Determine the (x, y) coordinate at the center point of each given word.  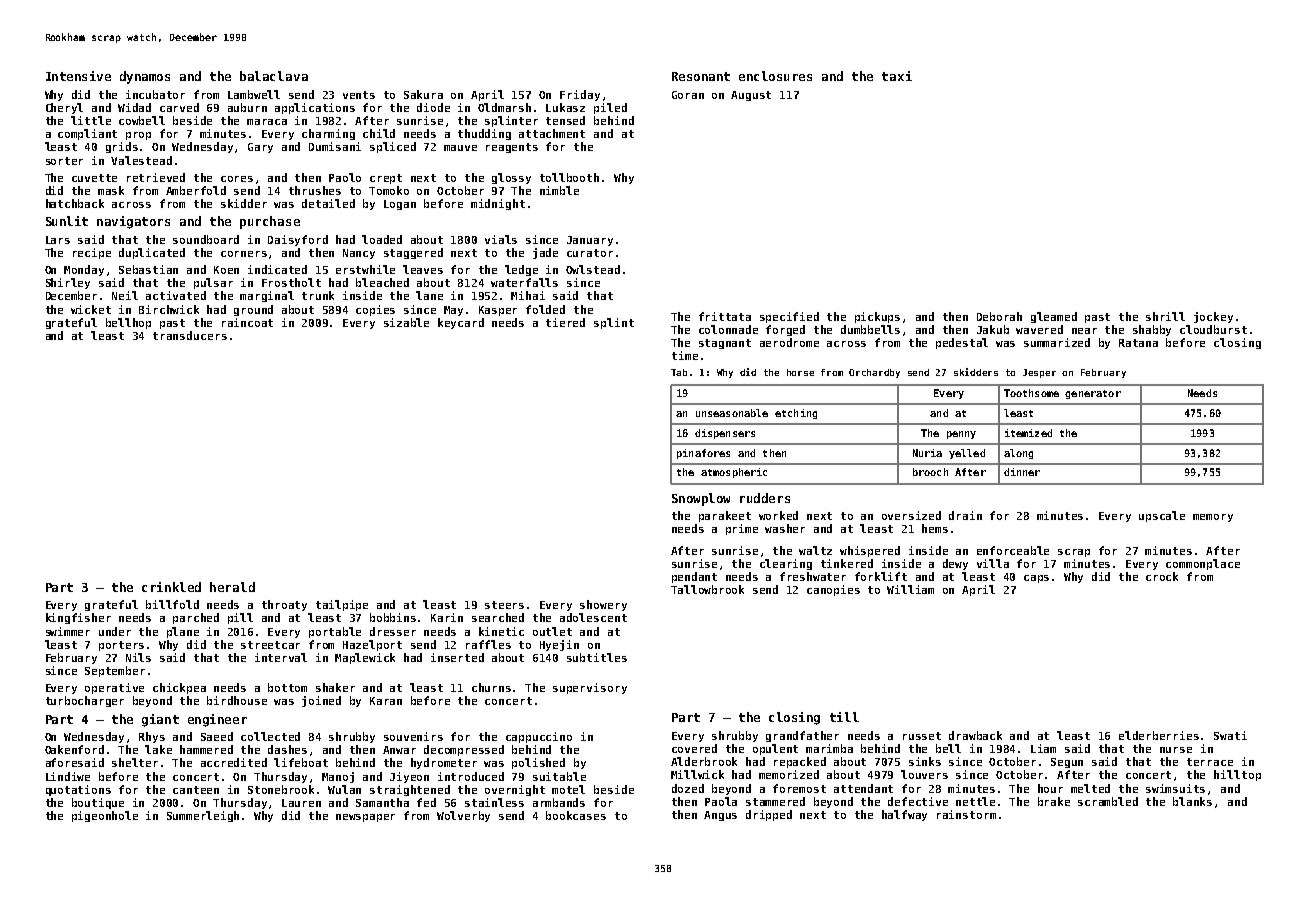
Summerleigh (203, 816)
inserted (457, 657)
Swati (1230, 735)
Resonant (701, 76)
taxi (897, 76)
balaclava (274, 76)
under (115, 631)
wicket (91, 309)
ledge (521, 270)
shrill (1165, 316)
